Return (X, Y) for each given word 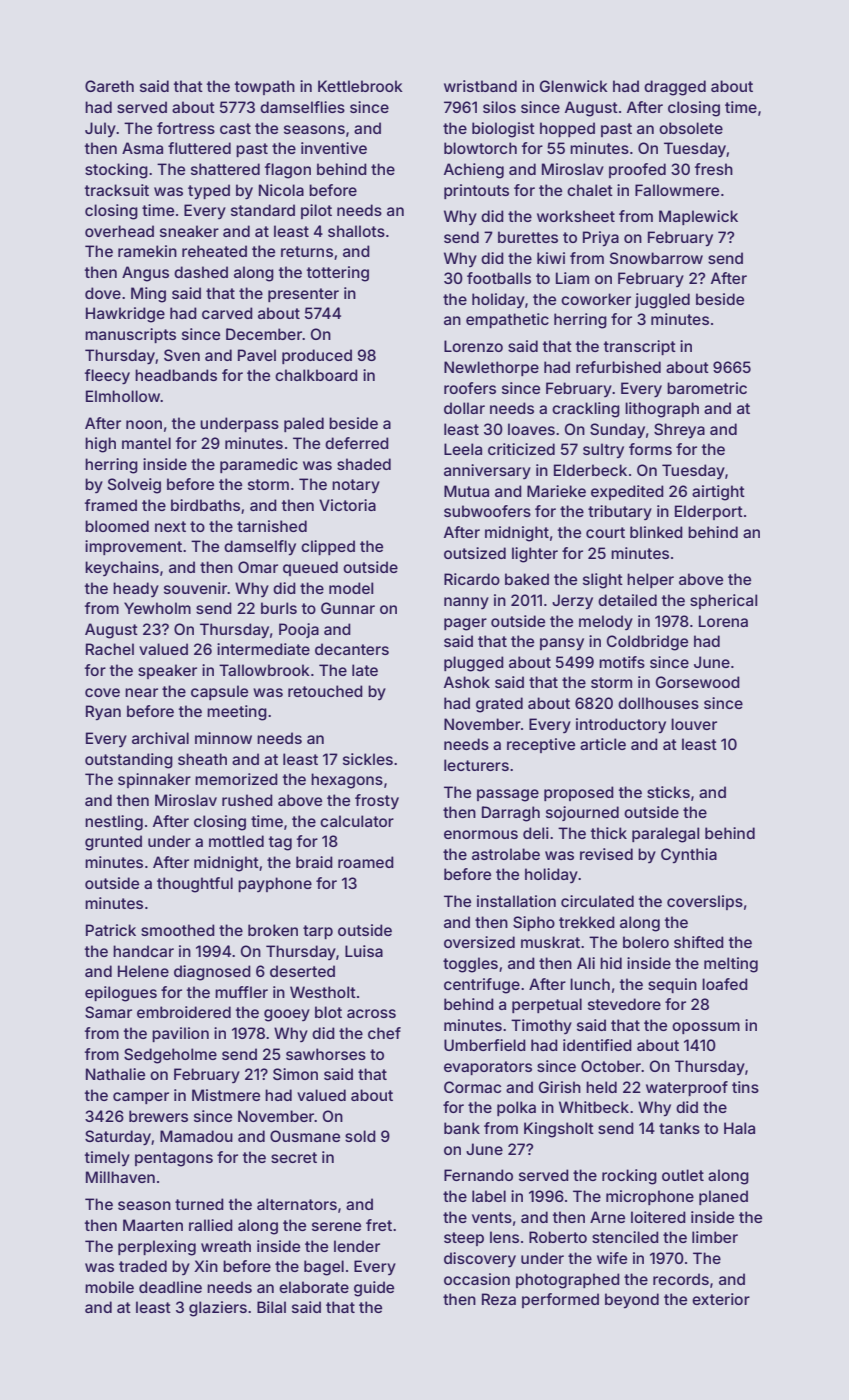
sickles (368, 759)
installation (516, 901)
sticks (668, 792)
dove (103, 293)
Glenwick (574, 86)
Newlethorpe (491, 368)
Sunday (617, 430)
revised (606, 854)
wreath (226, 1246)
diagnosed (212, 973)
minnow (223, 738)
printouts (476, 191)
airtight (718, 493)
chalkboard (316, 375)
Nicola (281, 190)
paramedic (259, 465)
